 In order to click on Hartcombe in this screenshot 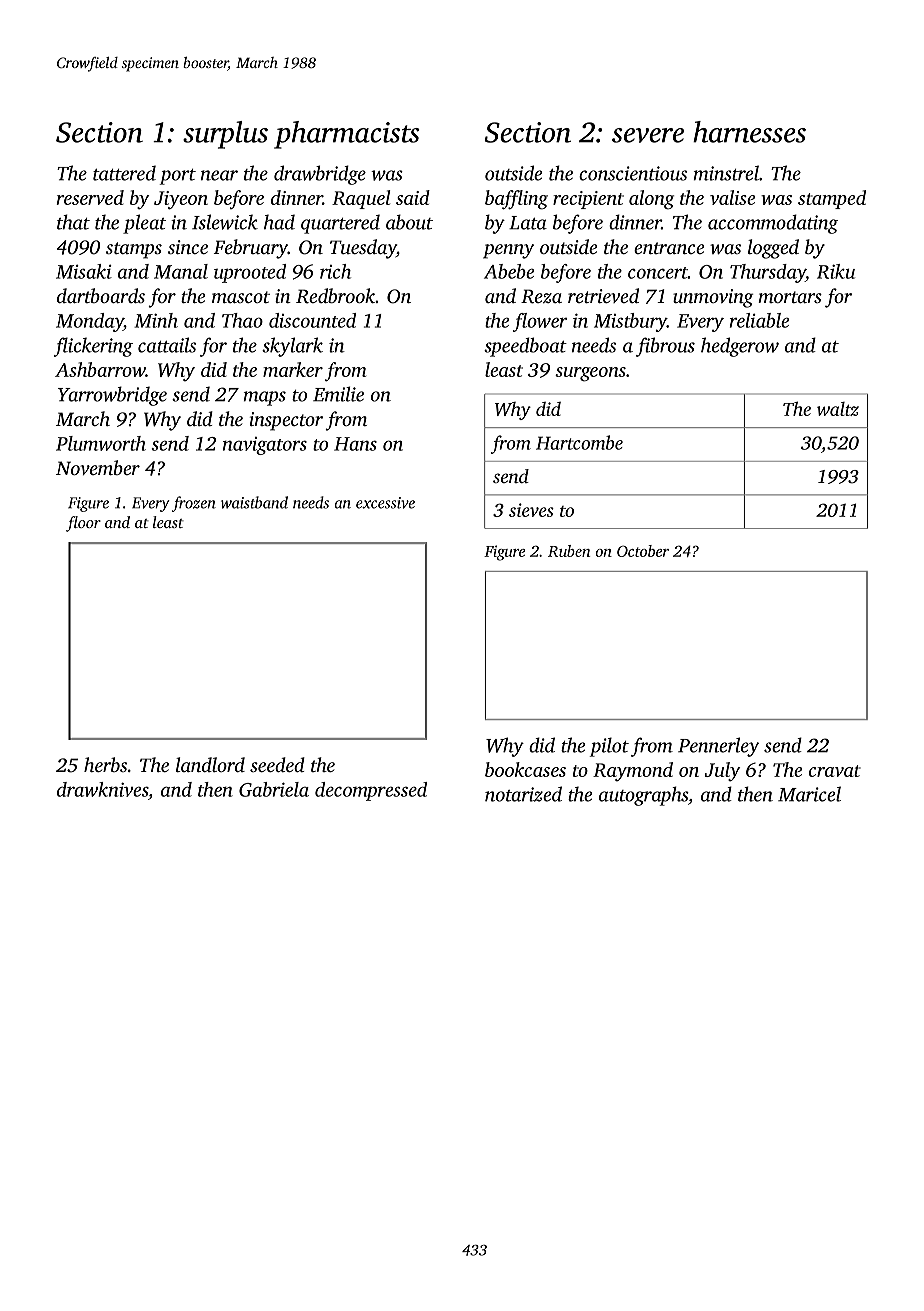, I will do `click(579, 442)`.
